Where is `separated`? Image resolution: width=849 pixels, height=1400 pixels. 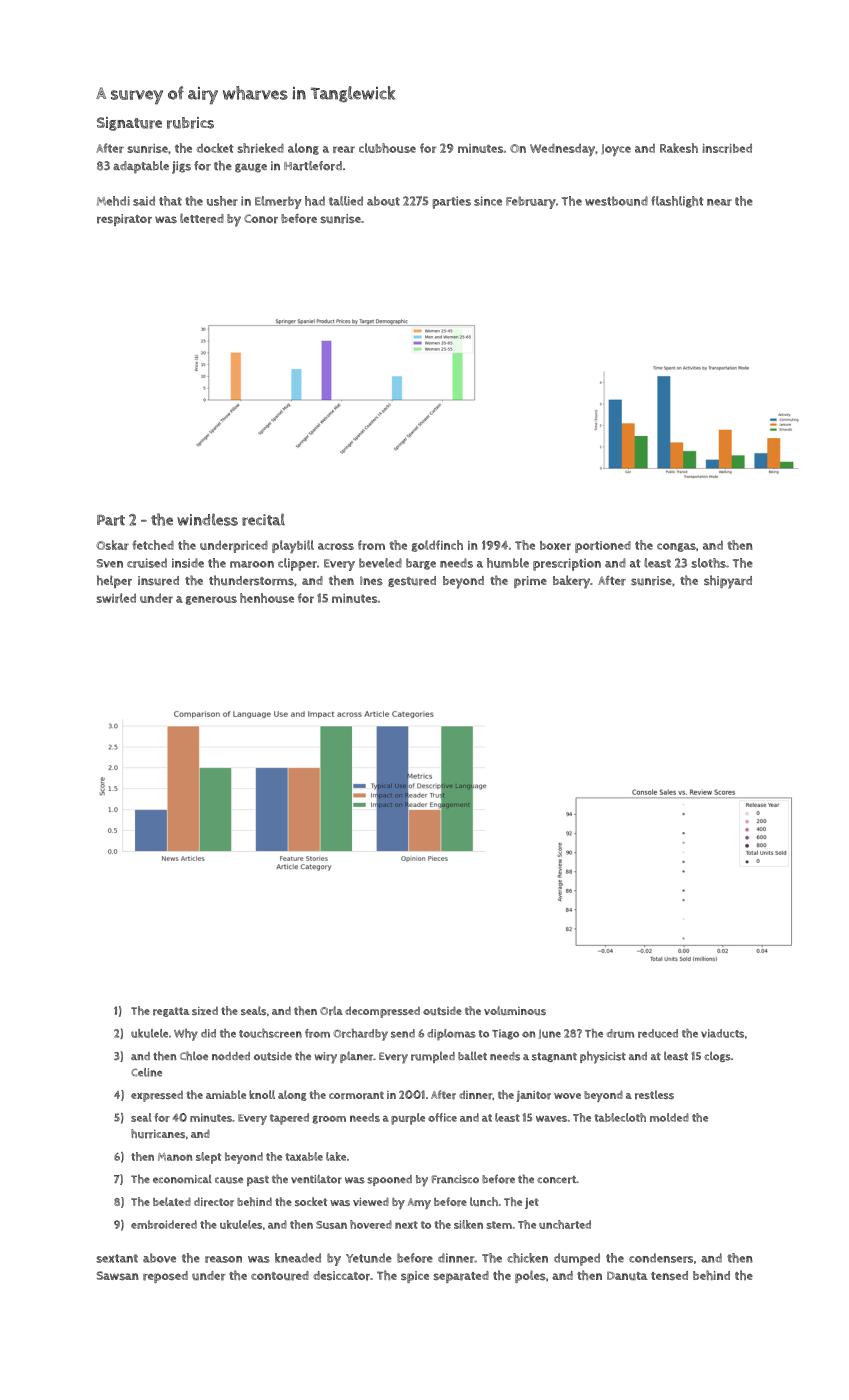
separated is located at coordinates (461, 1277).
